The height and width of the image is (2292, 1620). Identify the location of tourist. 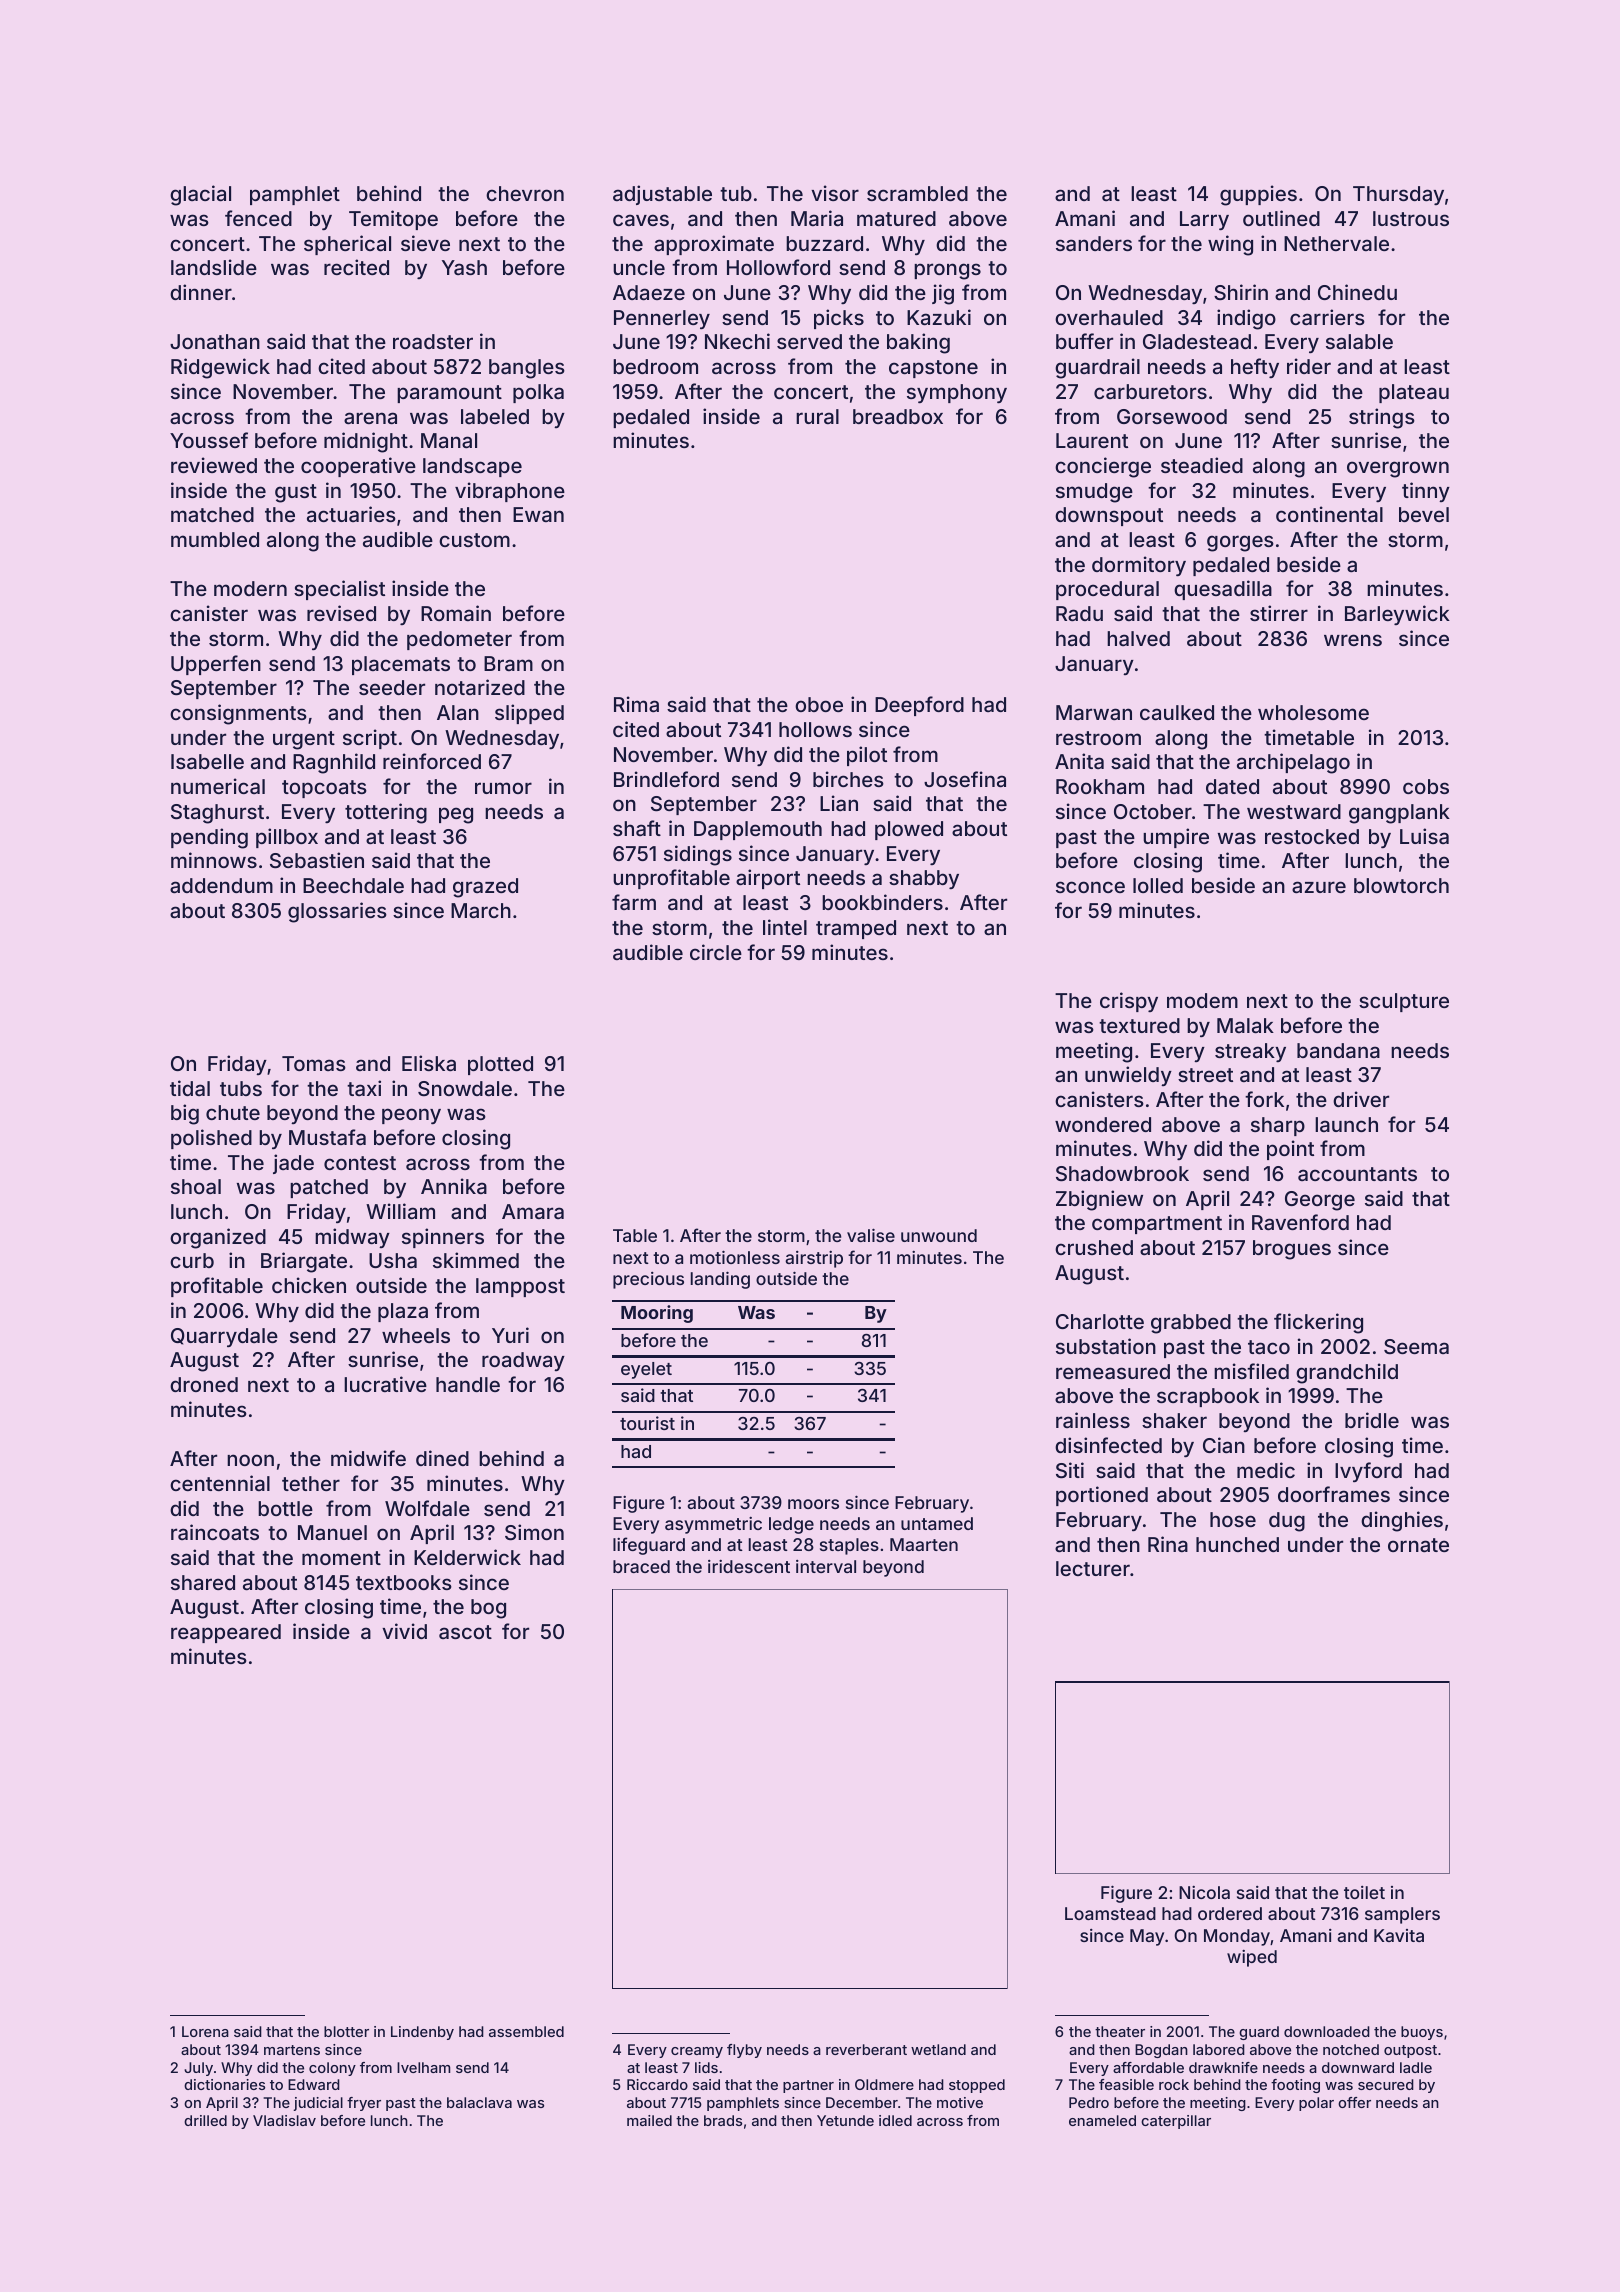
(647, 1423).
